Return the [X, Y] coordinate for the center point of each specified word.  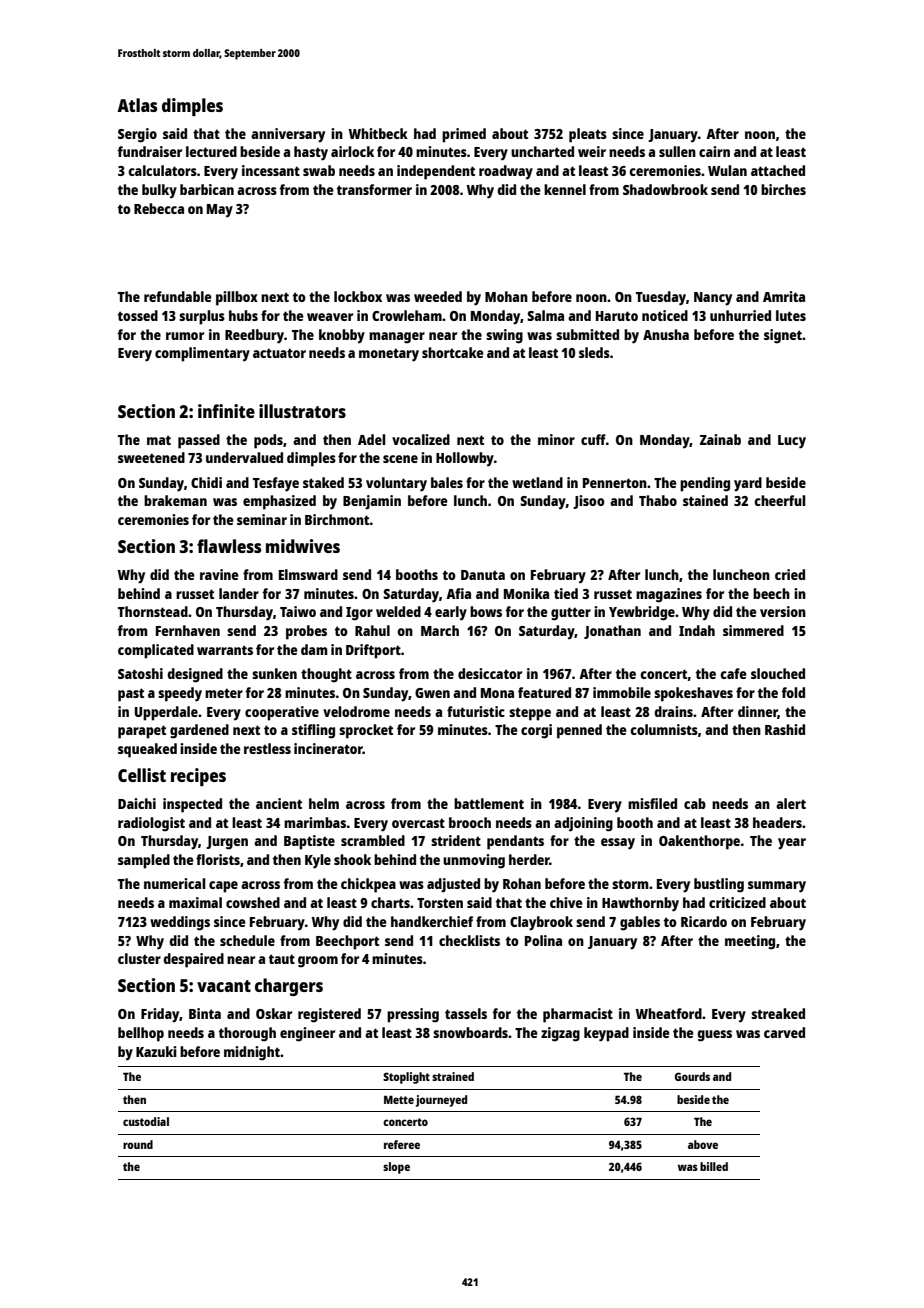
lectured [211, 151]
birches [783, 189]
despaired [193, 960]
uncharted [542, 151]
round [138, 1144]
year [792, 844]
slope [396, 1168]
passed [199, 441]
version [783, 611]
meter [224, 693]
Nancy [713, 299]
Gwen [432, 693]
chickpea [368, 885]
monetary [389, 355]
